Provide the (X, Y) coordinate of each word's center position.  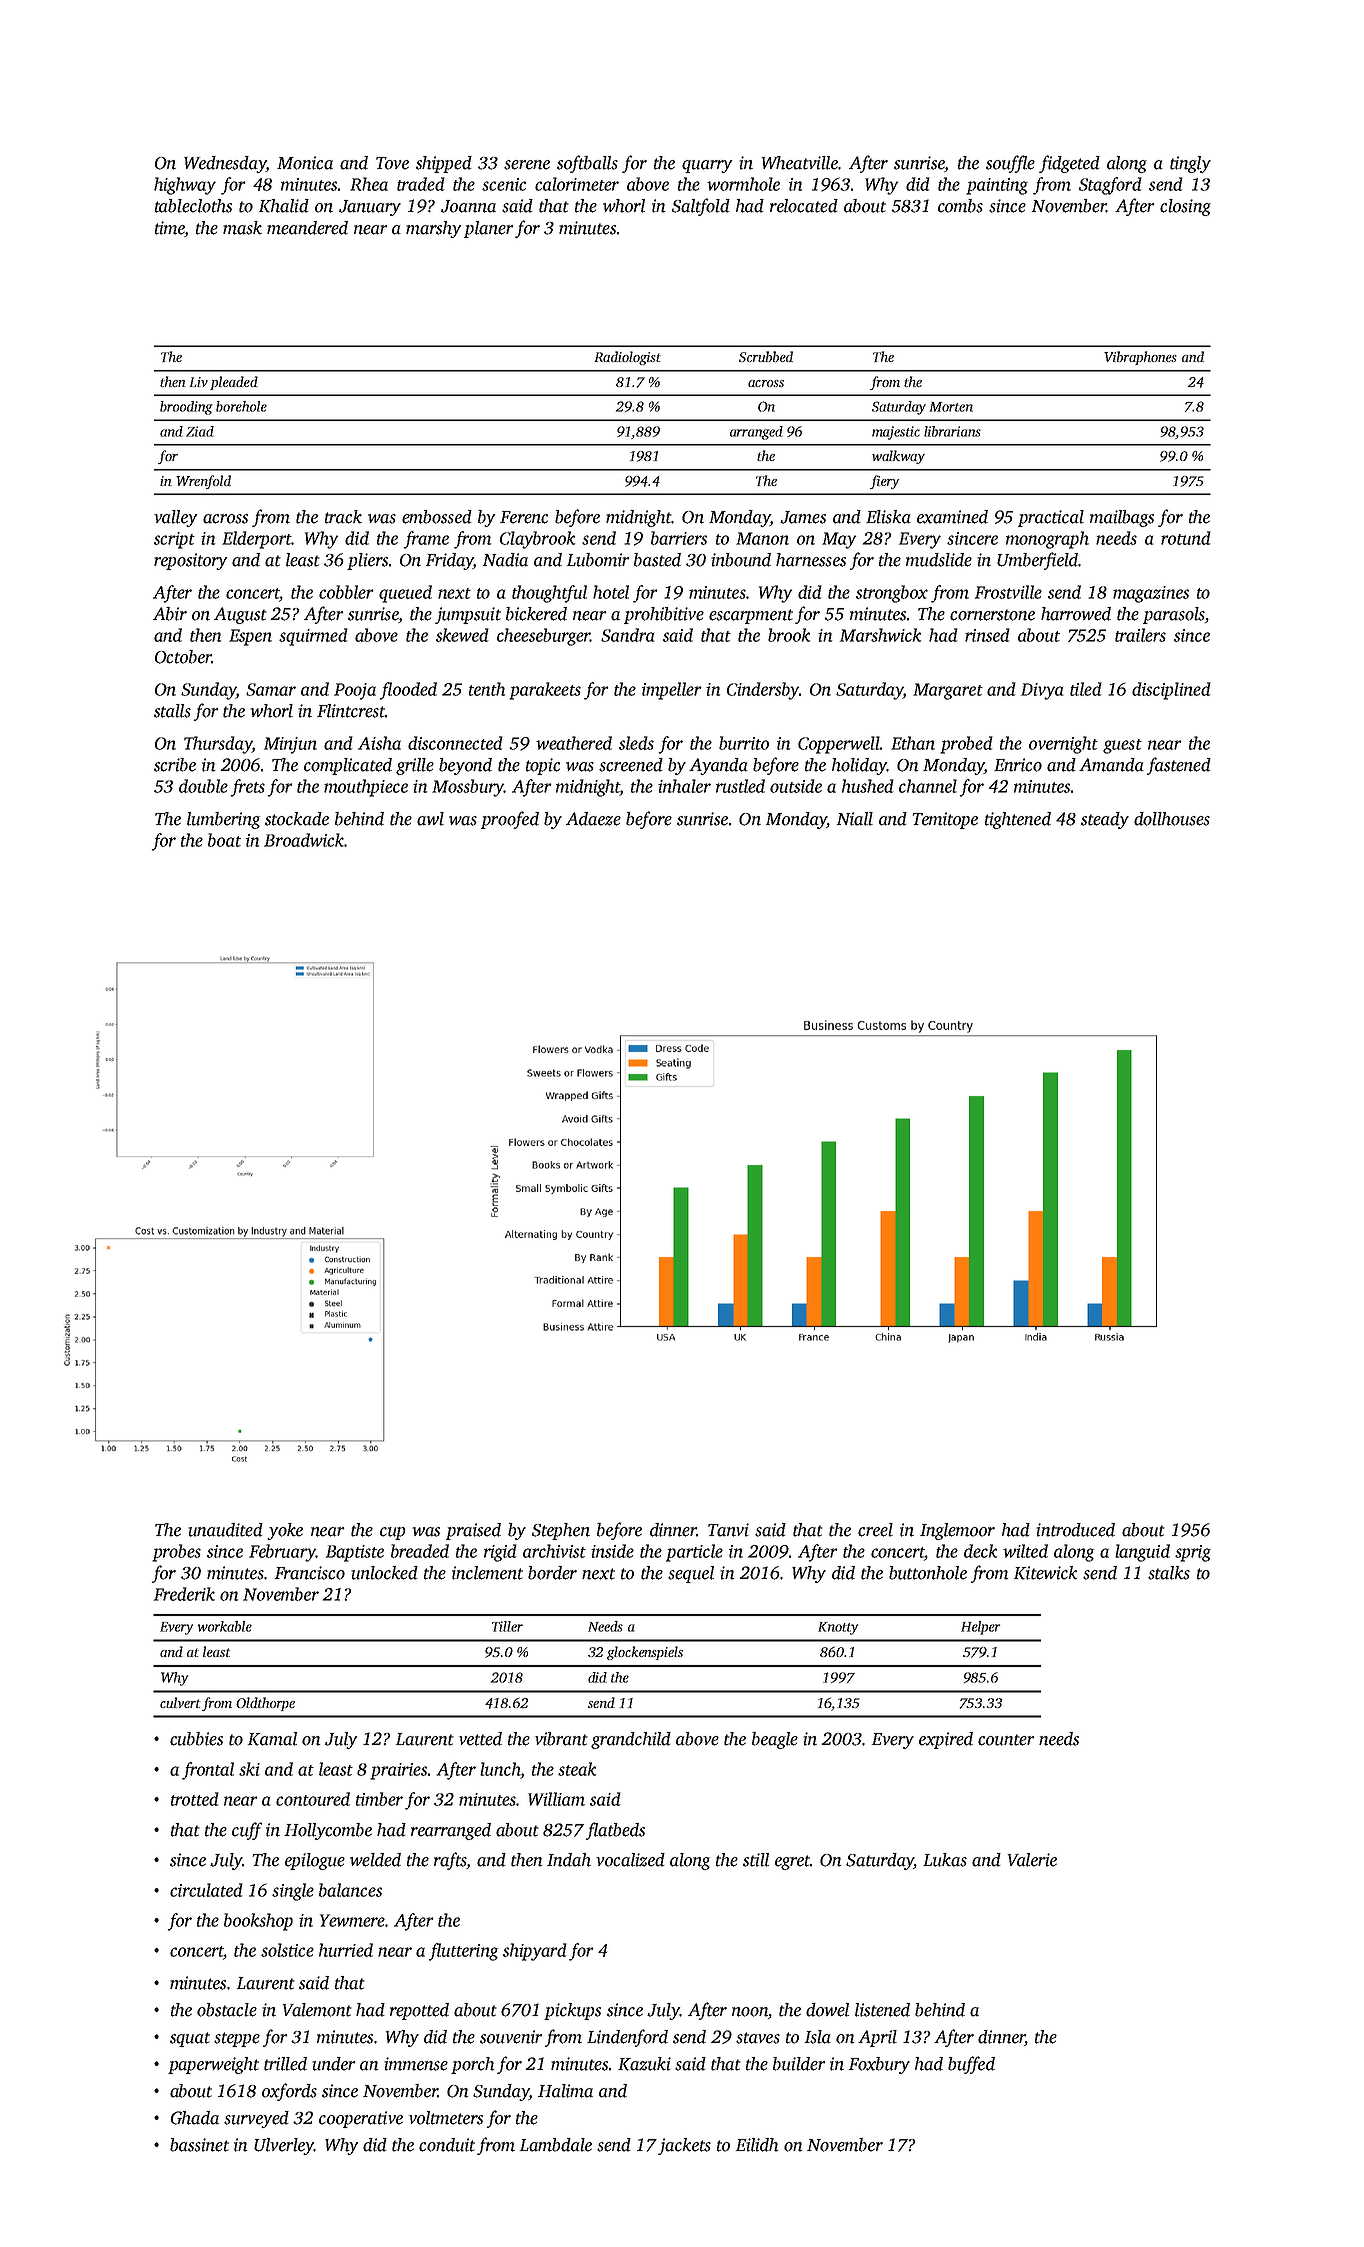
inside (612, 1551)
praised (473, 1531)
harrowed (1076, 614)
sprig (1193, 1553)
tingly (1190, 164)
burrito (744, 743)
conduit (447, 2145)
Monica (305, 163)
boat (224, 840)
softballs (587, 164)
